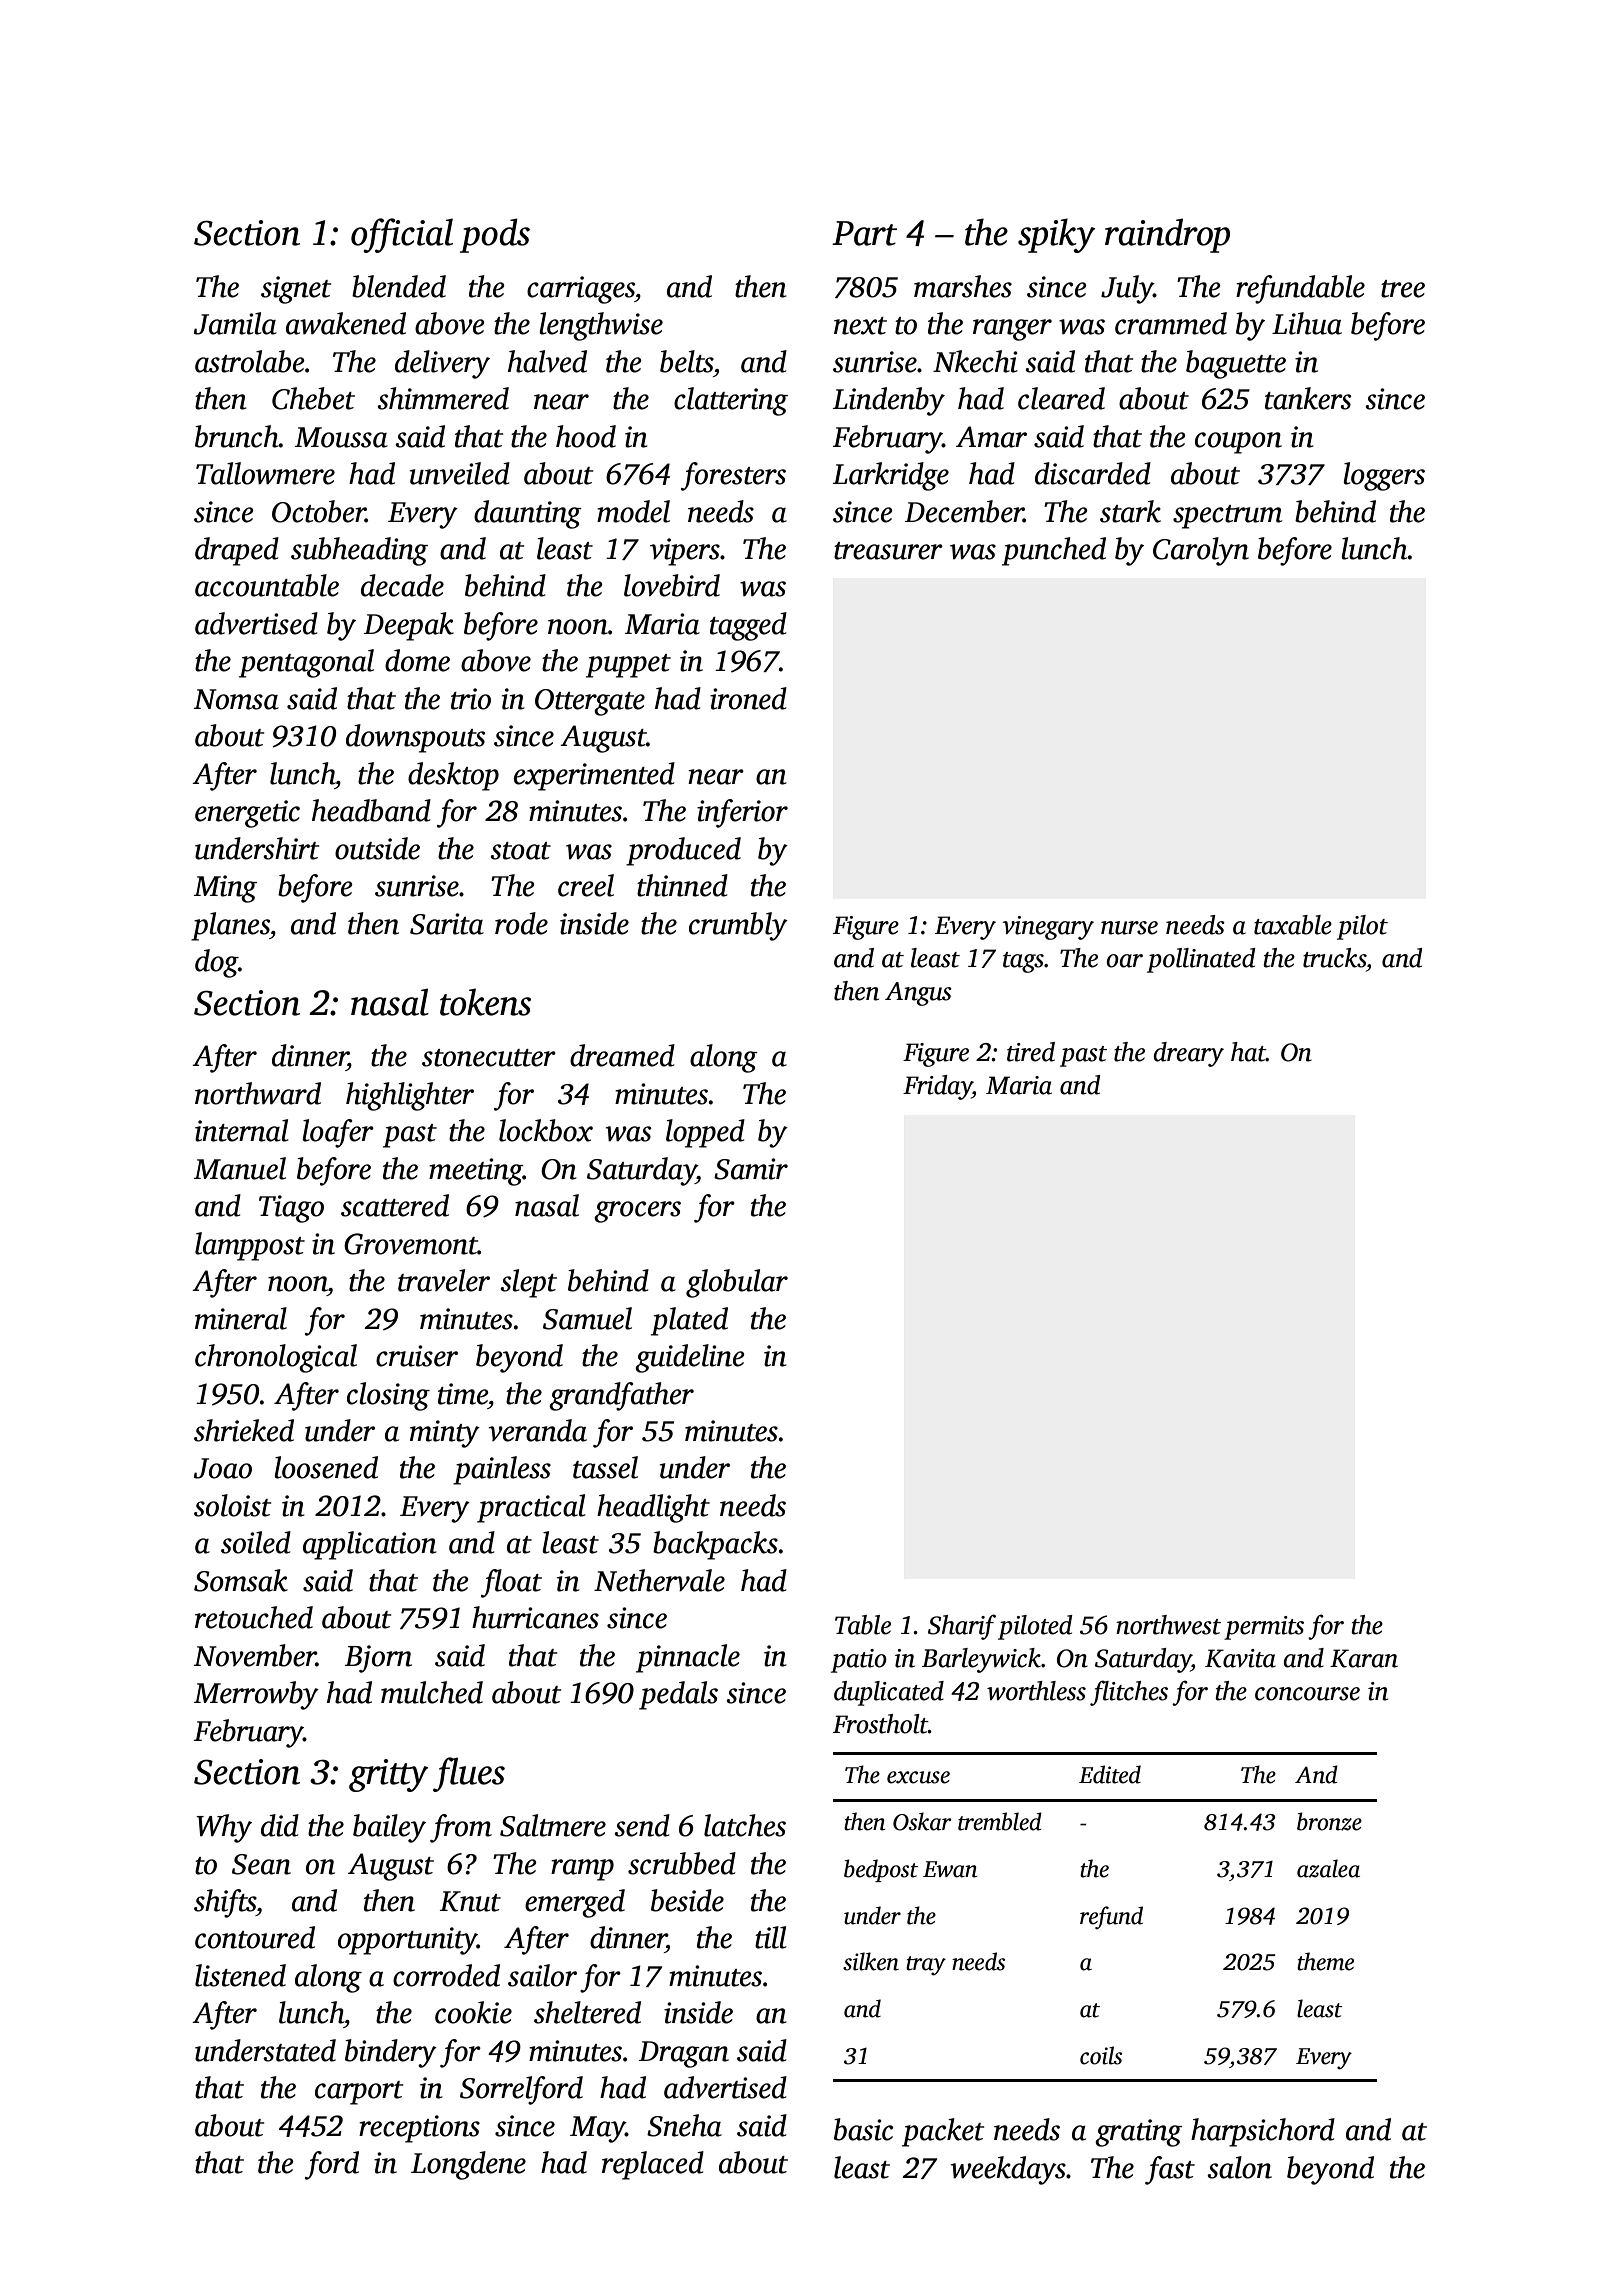 The height and width of the document is (2292, 1620). Describe the element at coordinates (1008, 2170) in the document. I see `weekdays` at that location.
